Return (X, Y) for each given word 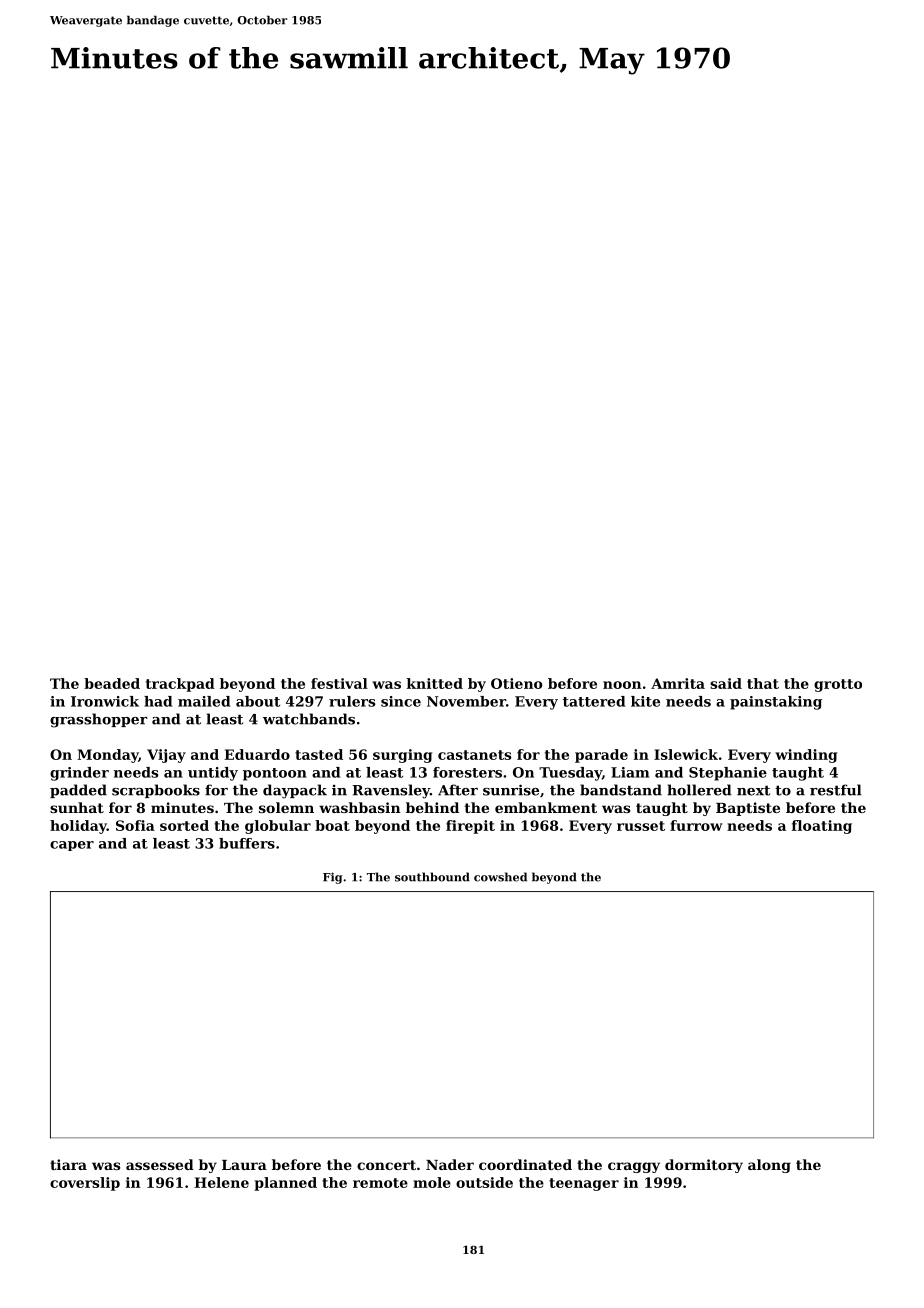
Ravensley (391, 791)
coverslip (85, 1184)
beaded (112, 683)
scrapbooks (156, 791)
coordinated (525, 1164)
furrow (696, 825)
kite (645, 701)
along (769, 1166)
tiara (68, 1164)
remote (380, 1183)
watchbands (309, 719)
